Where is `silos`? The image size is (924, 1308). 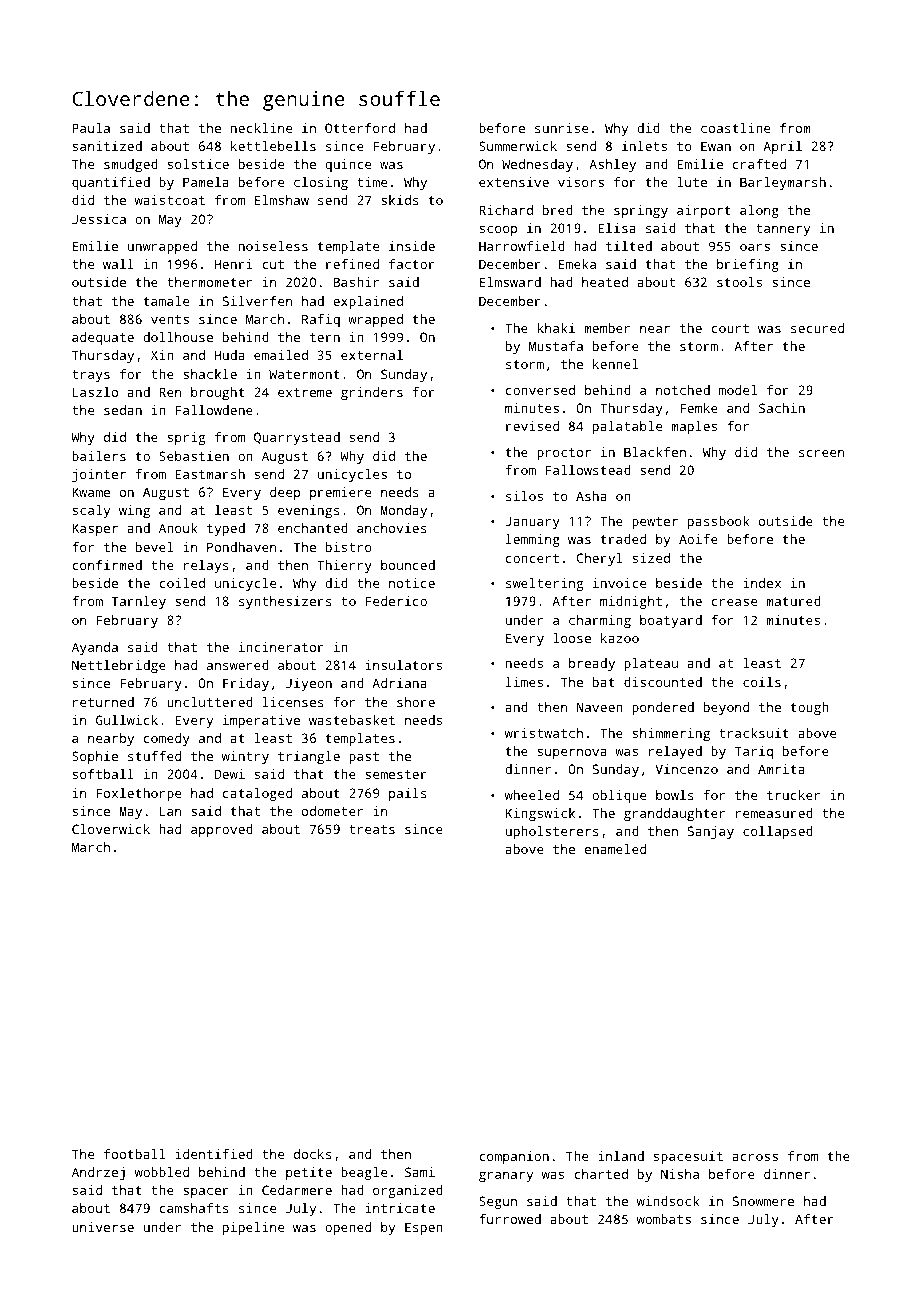
silos is located at coordinates (524, 496).
